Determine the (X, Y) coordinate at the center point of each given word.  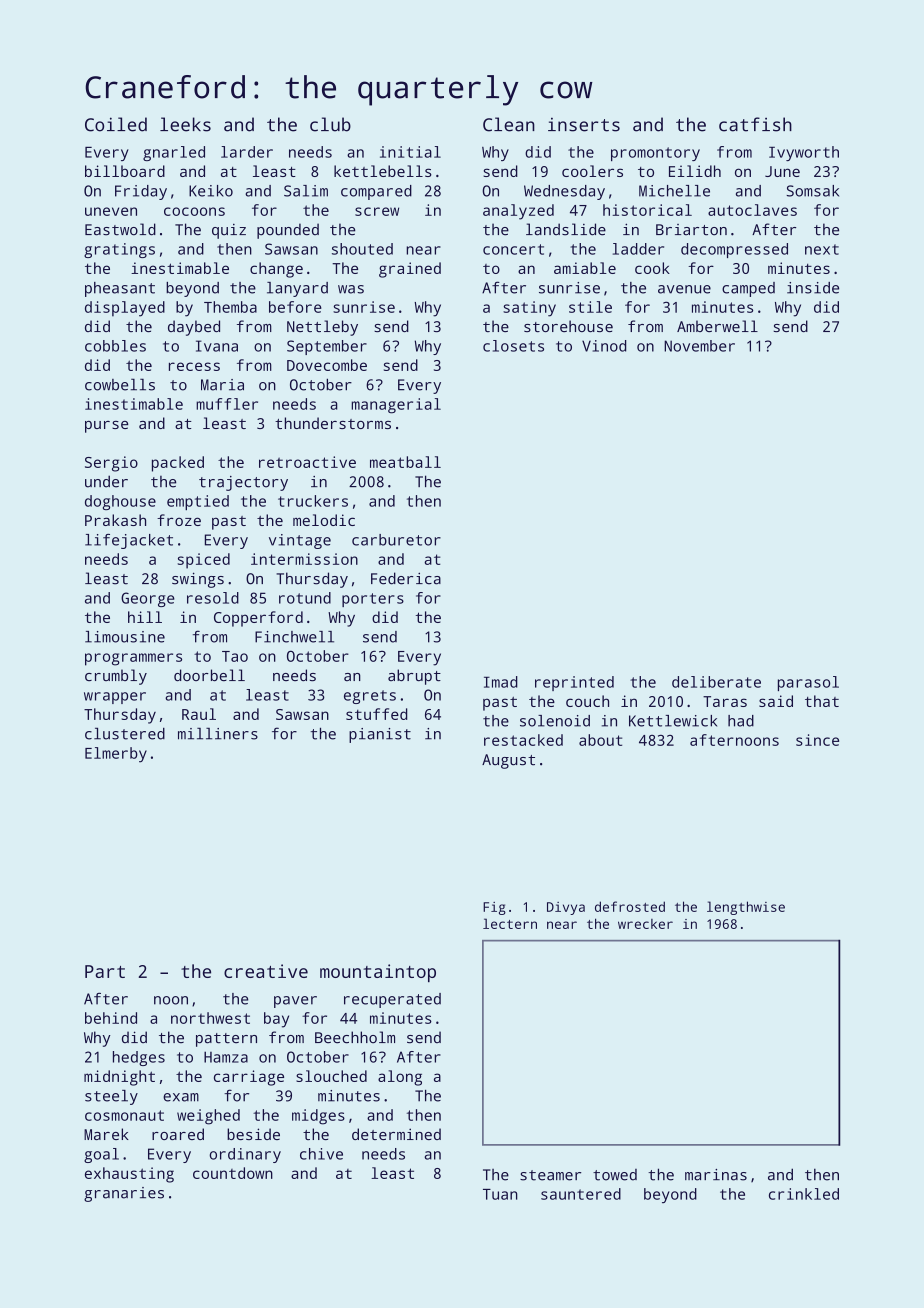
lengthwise (746, 908)
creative (266, 971)
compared (376, 192)
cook (652, 268)
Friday (141, 192)
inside (813, 288)
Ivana (217, 346)
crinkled (804, 1194)
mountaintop (378, 973)
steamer (550, 1175)
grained (410, 270)
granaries (124, 1194)
